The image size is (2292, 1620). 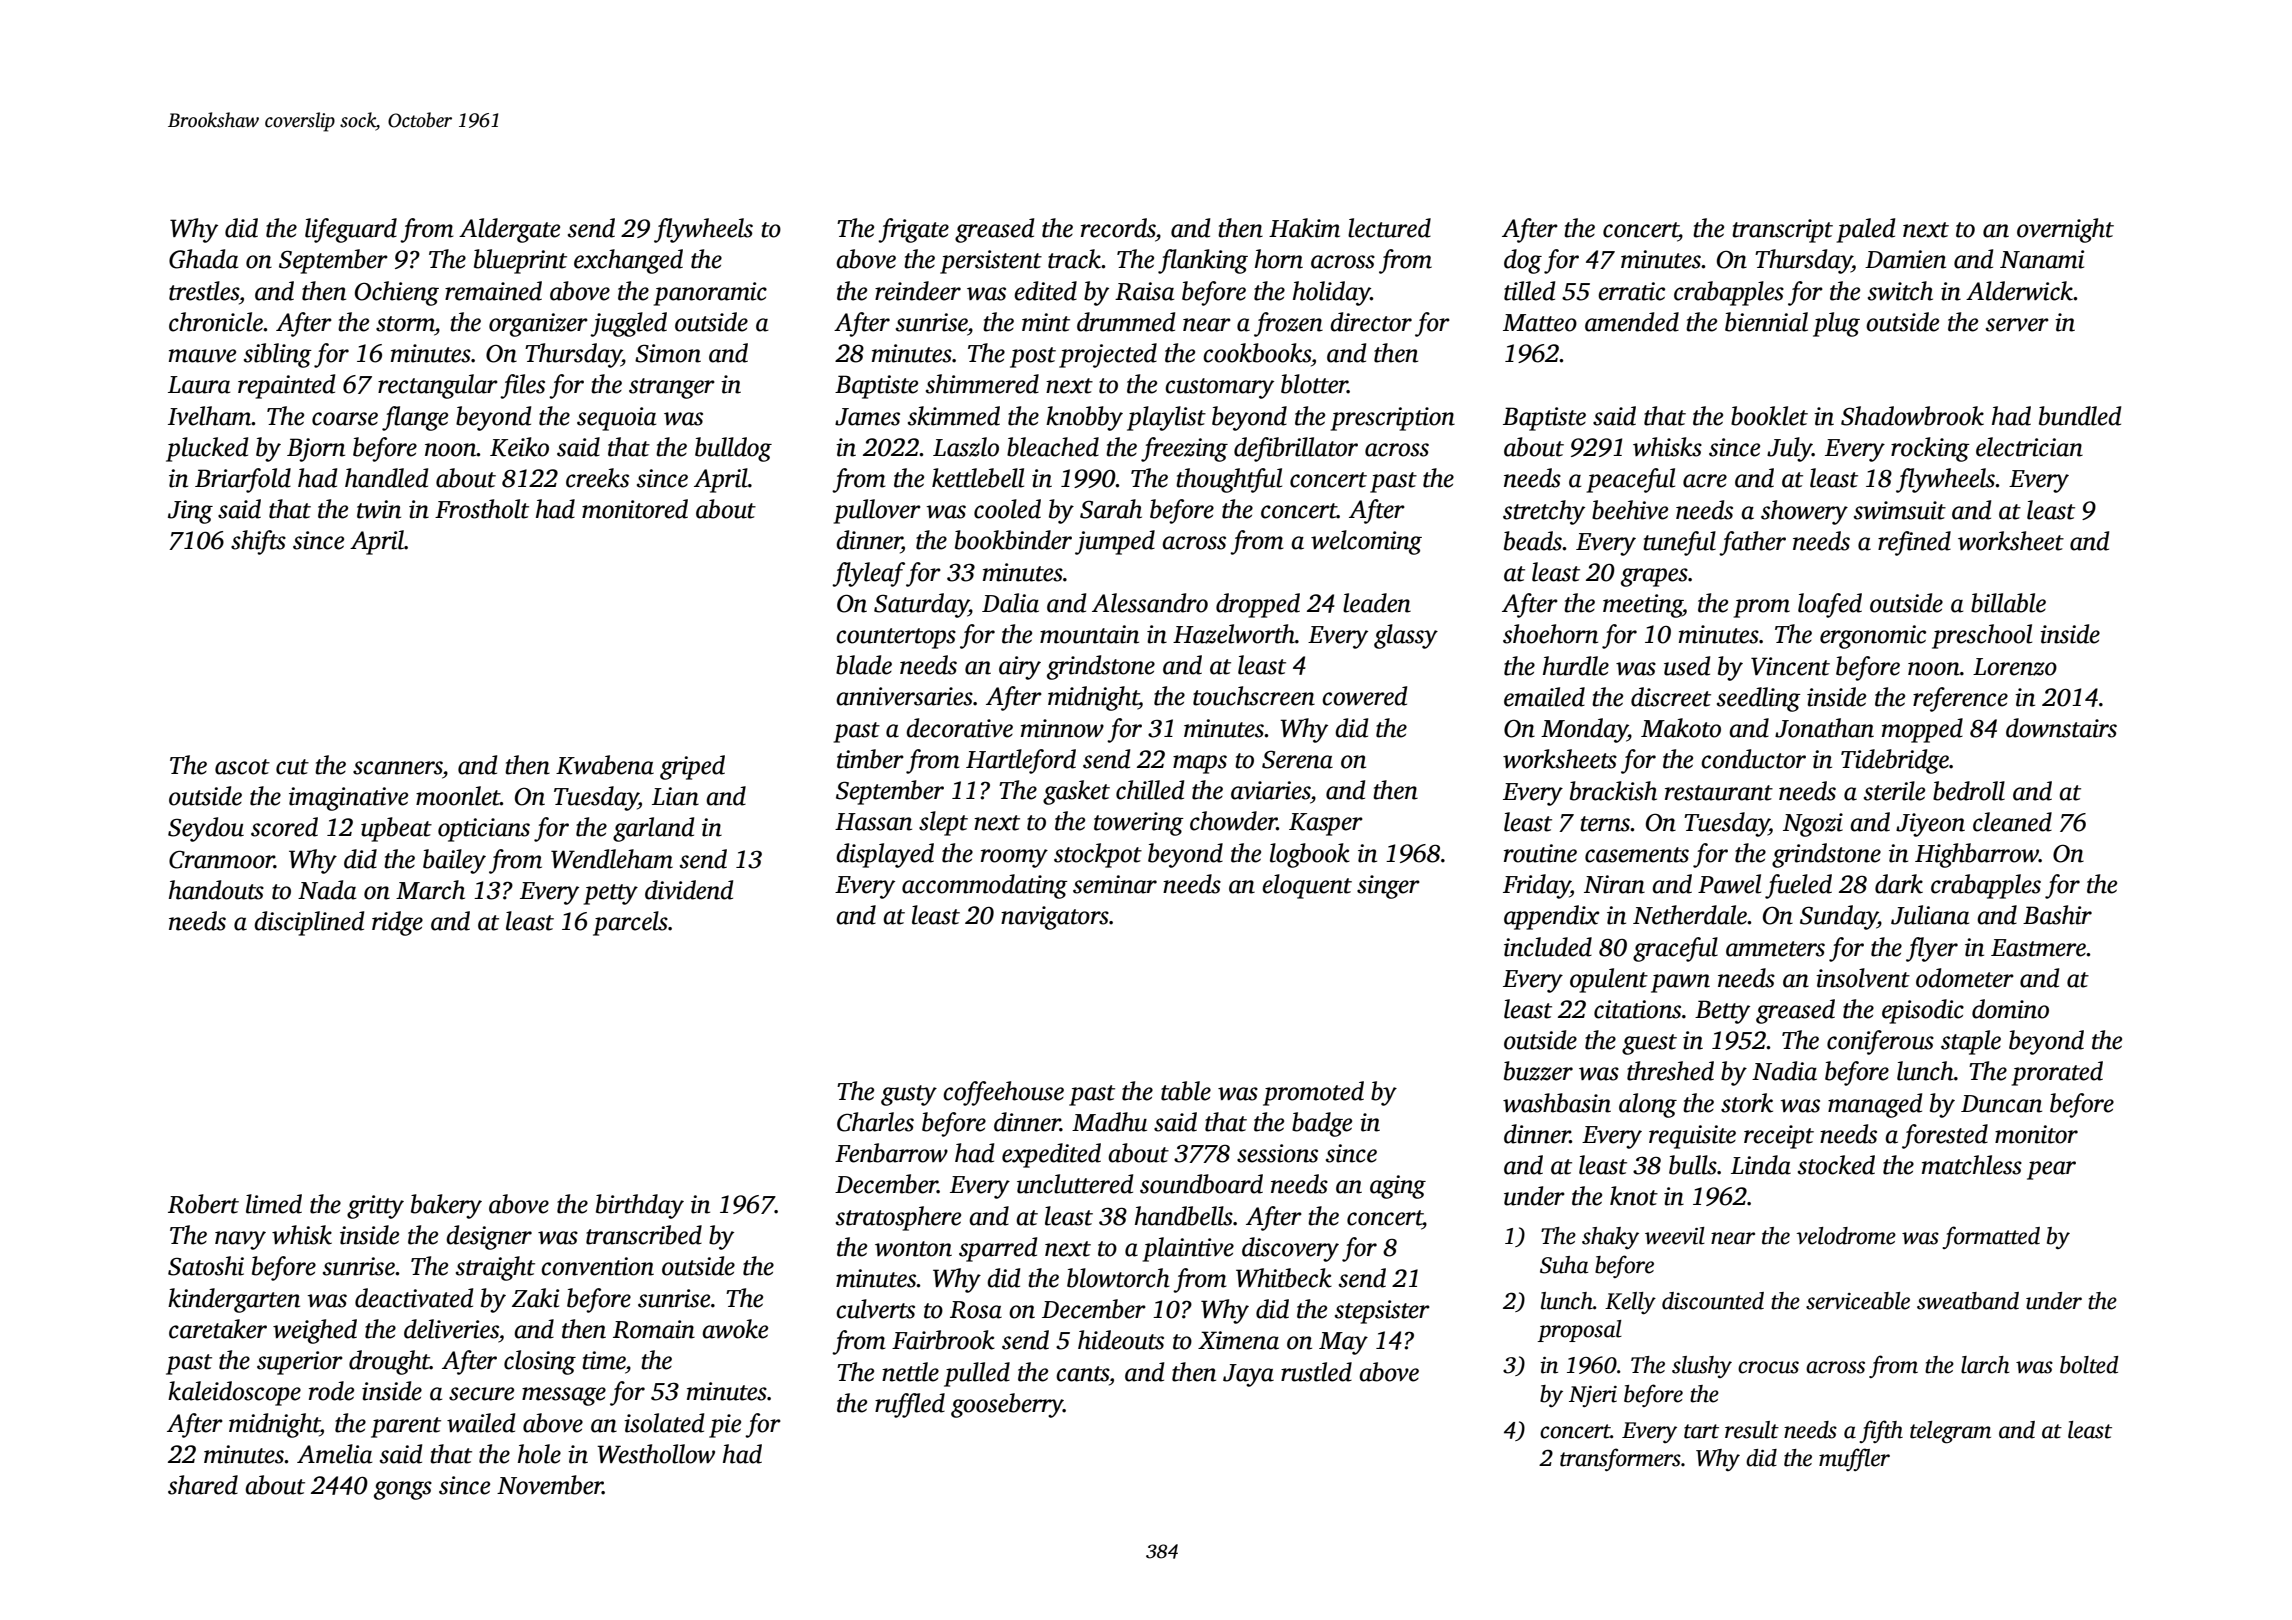 What do you see at coordinates (1533, 541) in the screenshot?
I see `beads` at bounding box center [1533, 541].
